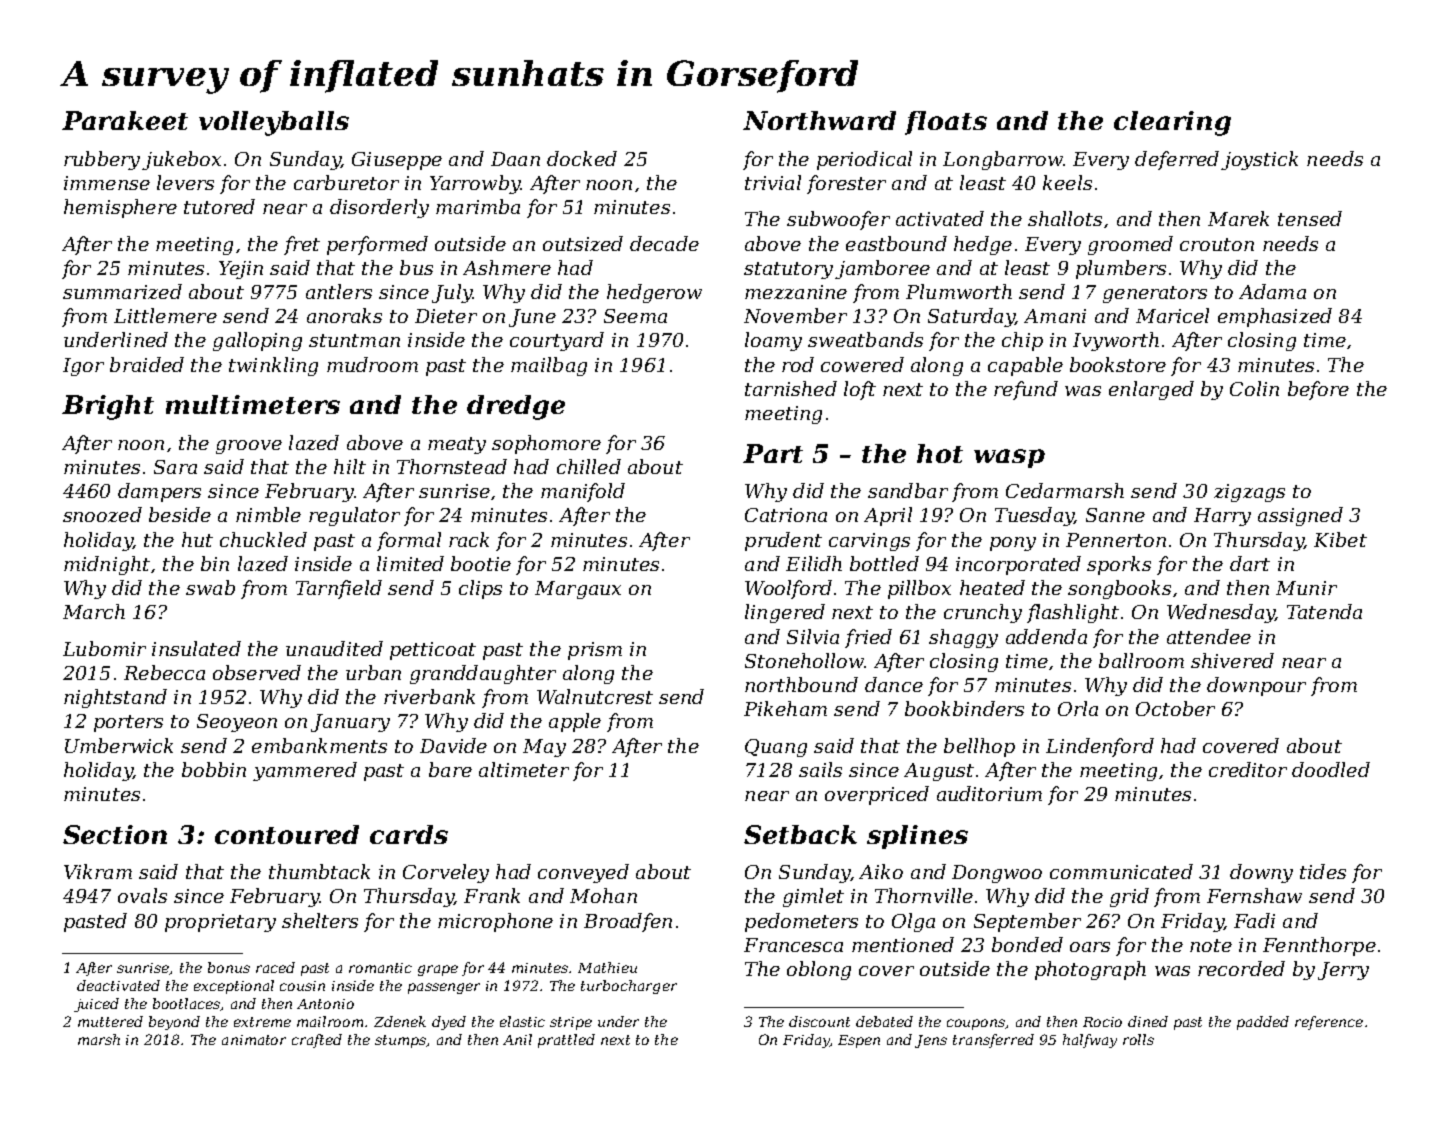  I want to click on Seema, so click(635, 316).
